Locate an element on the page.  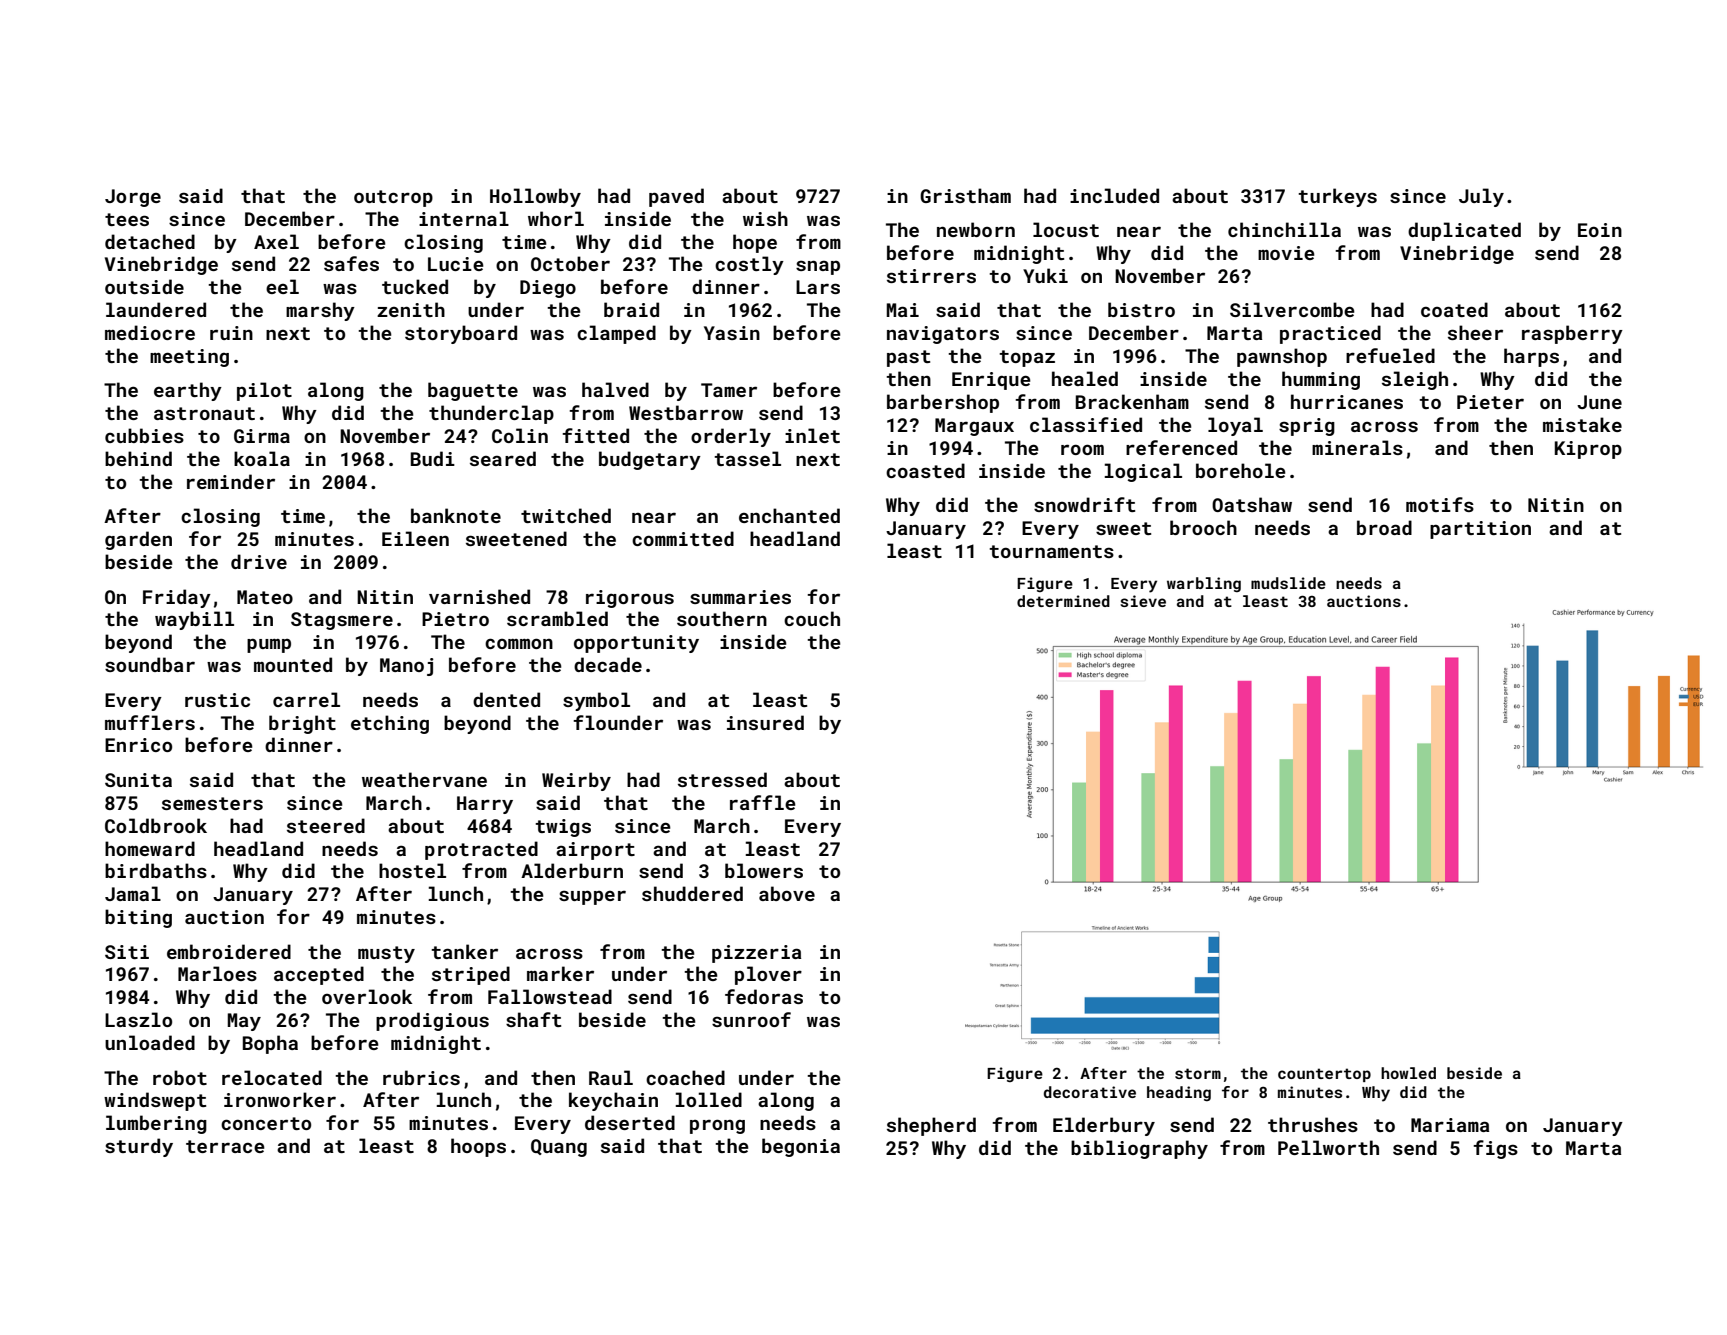
Raul is located at coordinates (611, 1077).
